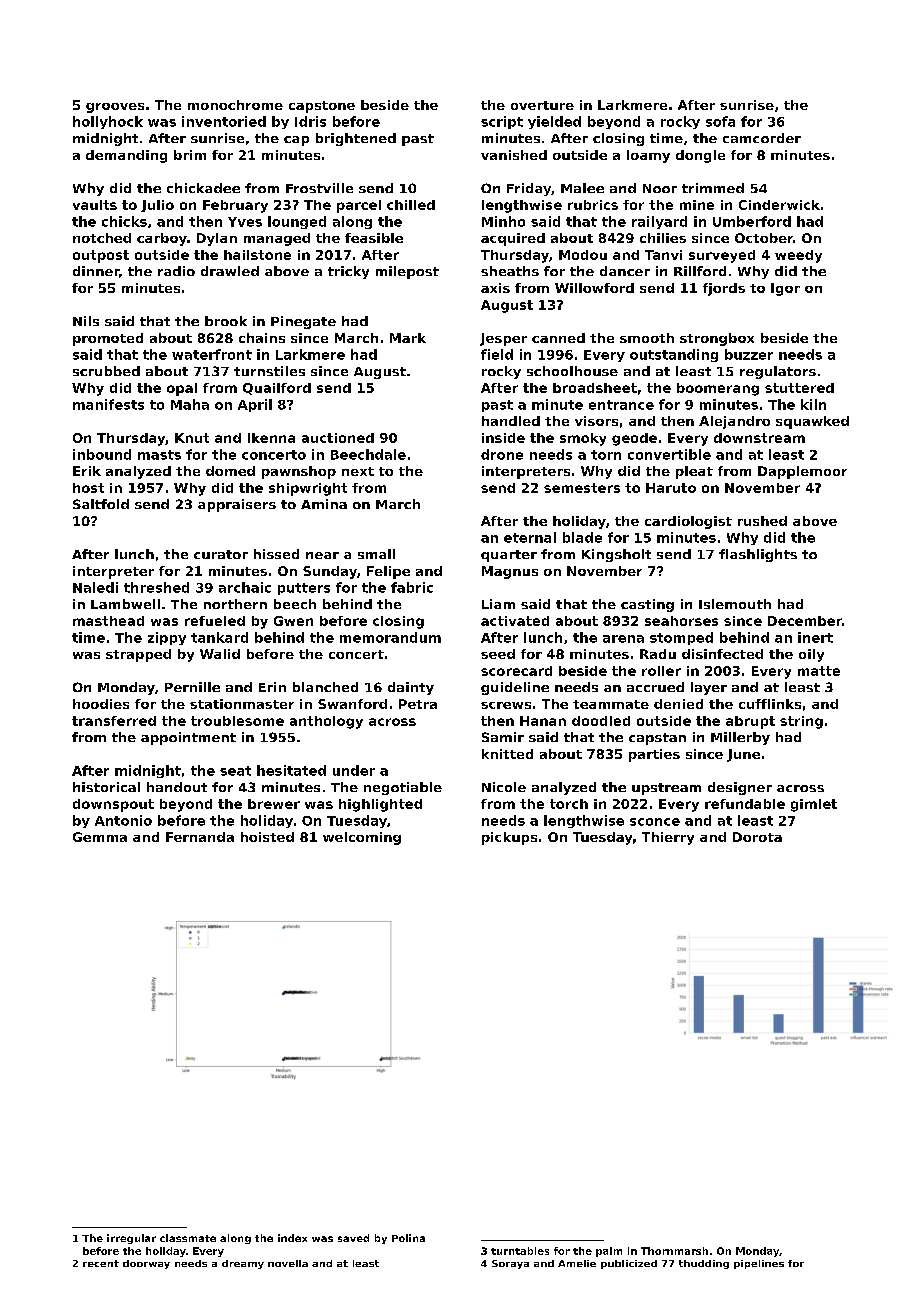 The height and width of the image is (1308, 924). I want to click on hoisted, so click(267, 837).
